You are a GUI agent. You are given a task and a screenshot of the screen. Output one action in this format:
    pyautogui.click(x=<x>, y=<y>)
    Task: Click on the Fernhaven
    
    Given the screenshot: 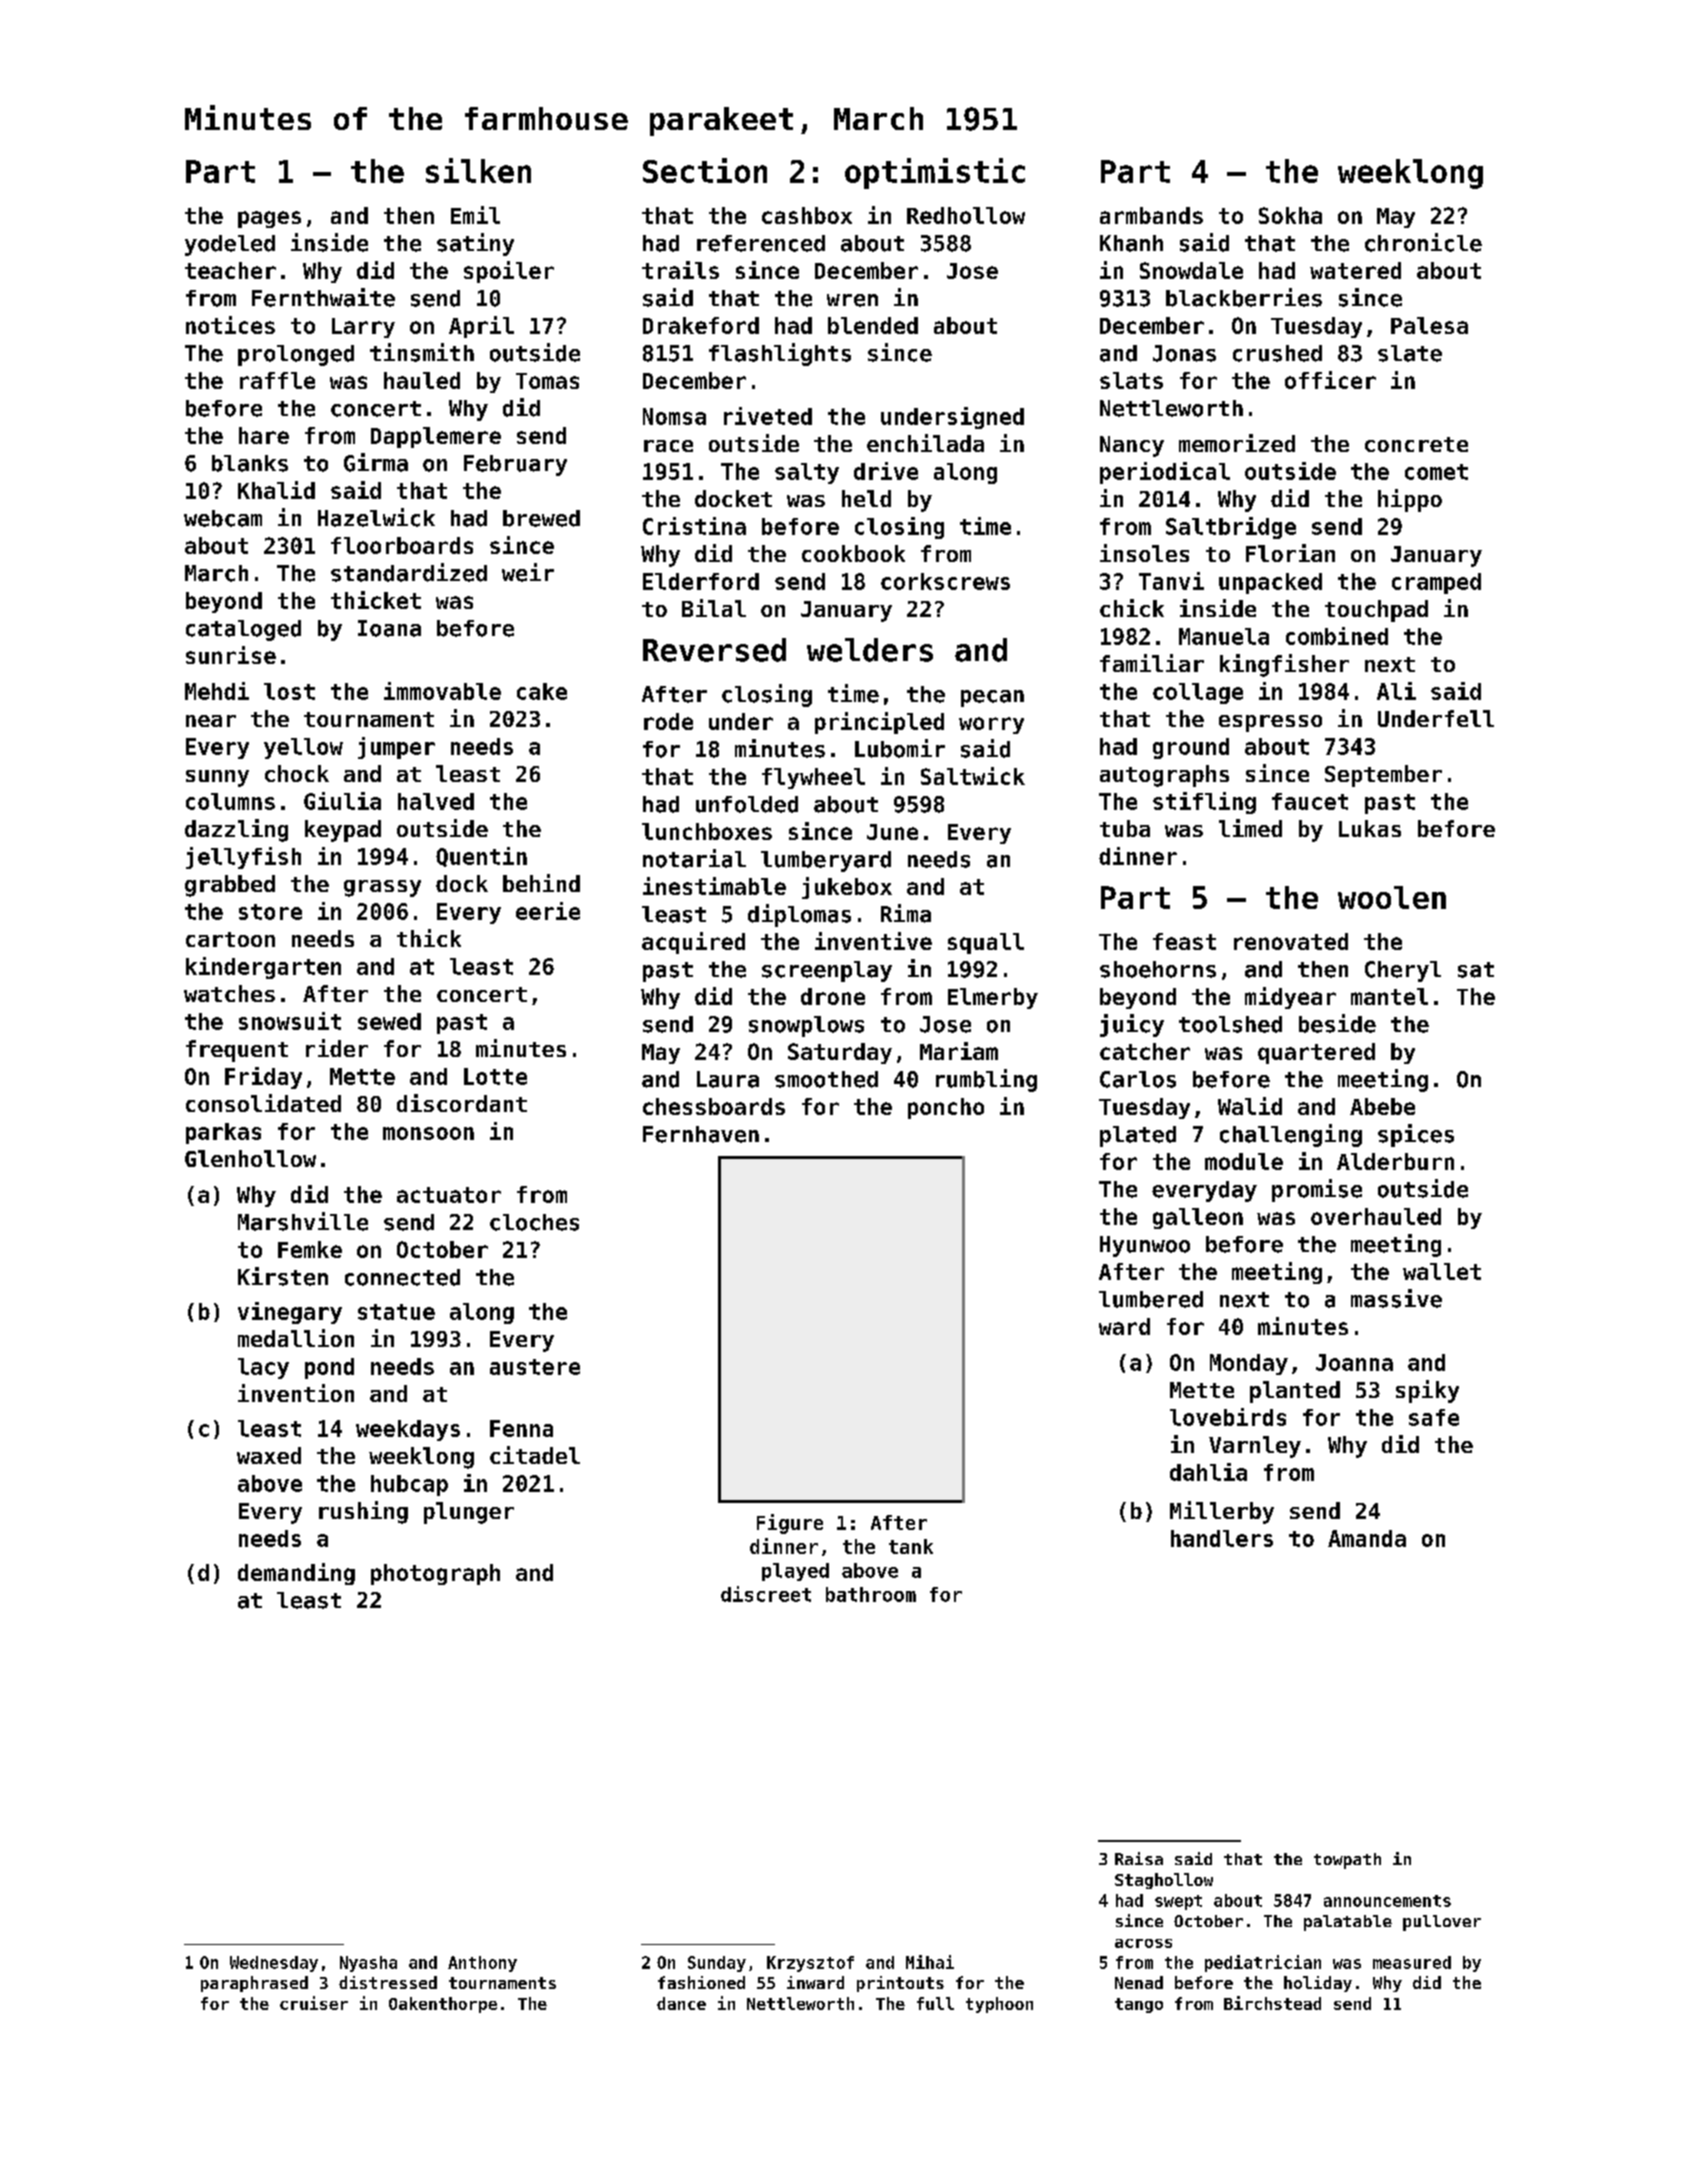 What is the action you would take?
    pyautogui.click(x=701, y=1134)
